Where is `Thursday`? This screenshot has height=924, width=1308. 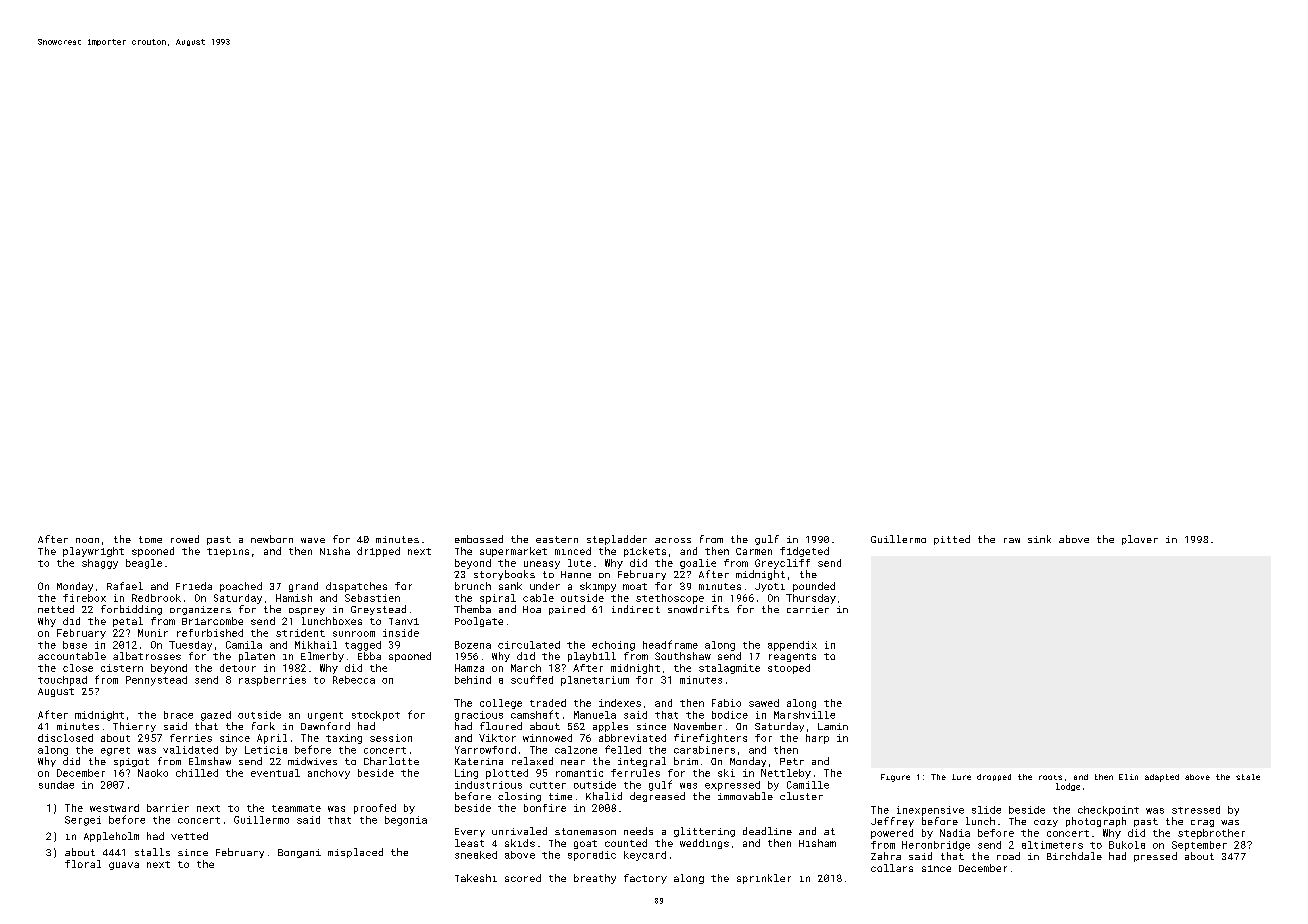
Thursday is located at coordinates (811, 599).
